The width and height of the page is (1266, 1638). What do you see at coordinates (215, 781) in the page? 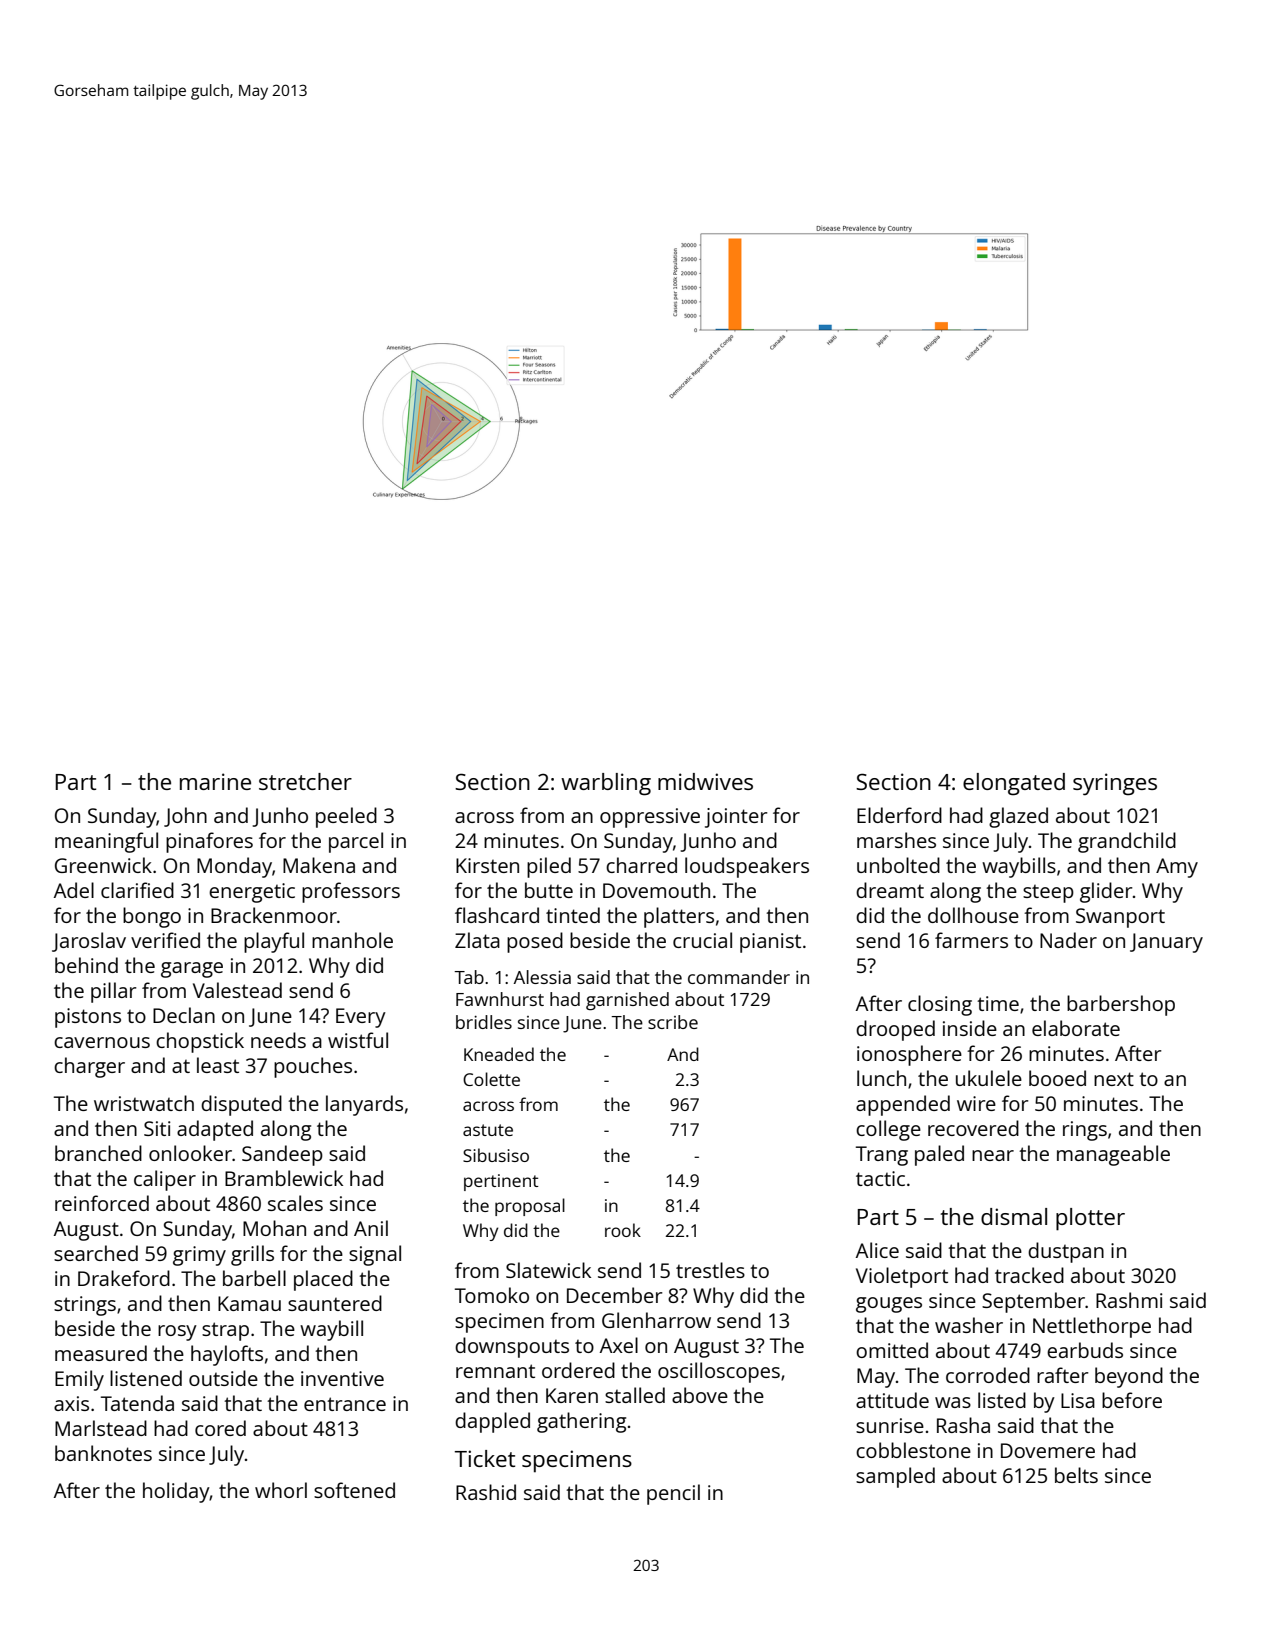
I see `marine` at bounding box center [215, 781].
